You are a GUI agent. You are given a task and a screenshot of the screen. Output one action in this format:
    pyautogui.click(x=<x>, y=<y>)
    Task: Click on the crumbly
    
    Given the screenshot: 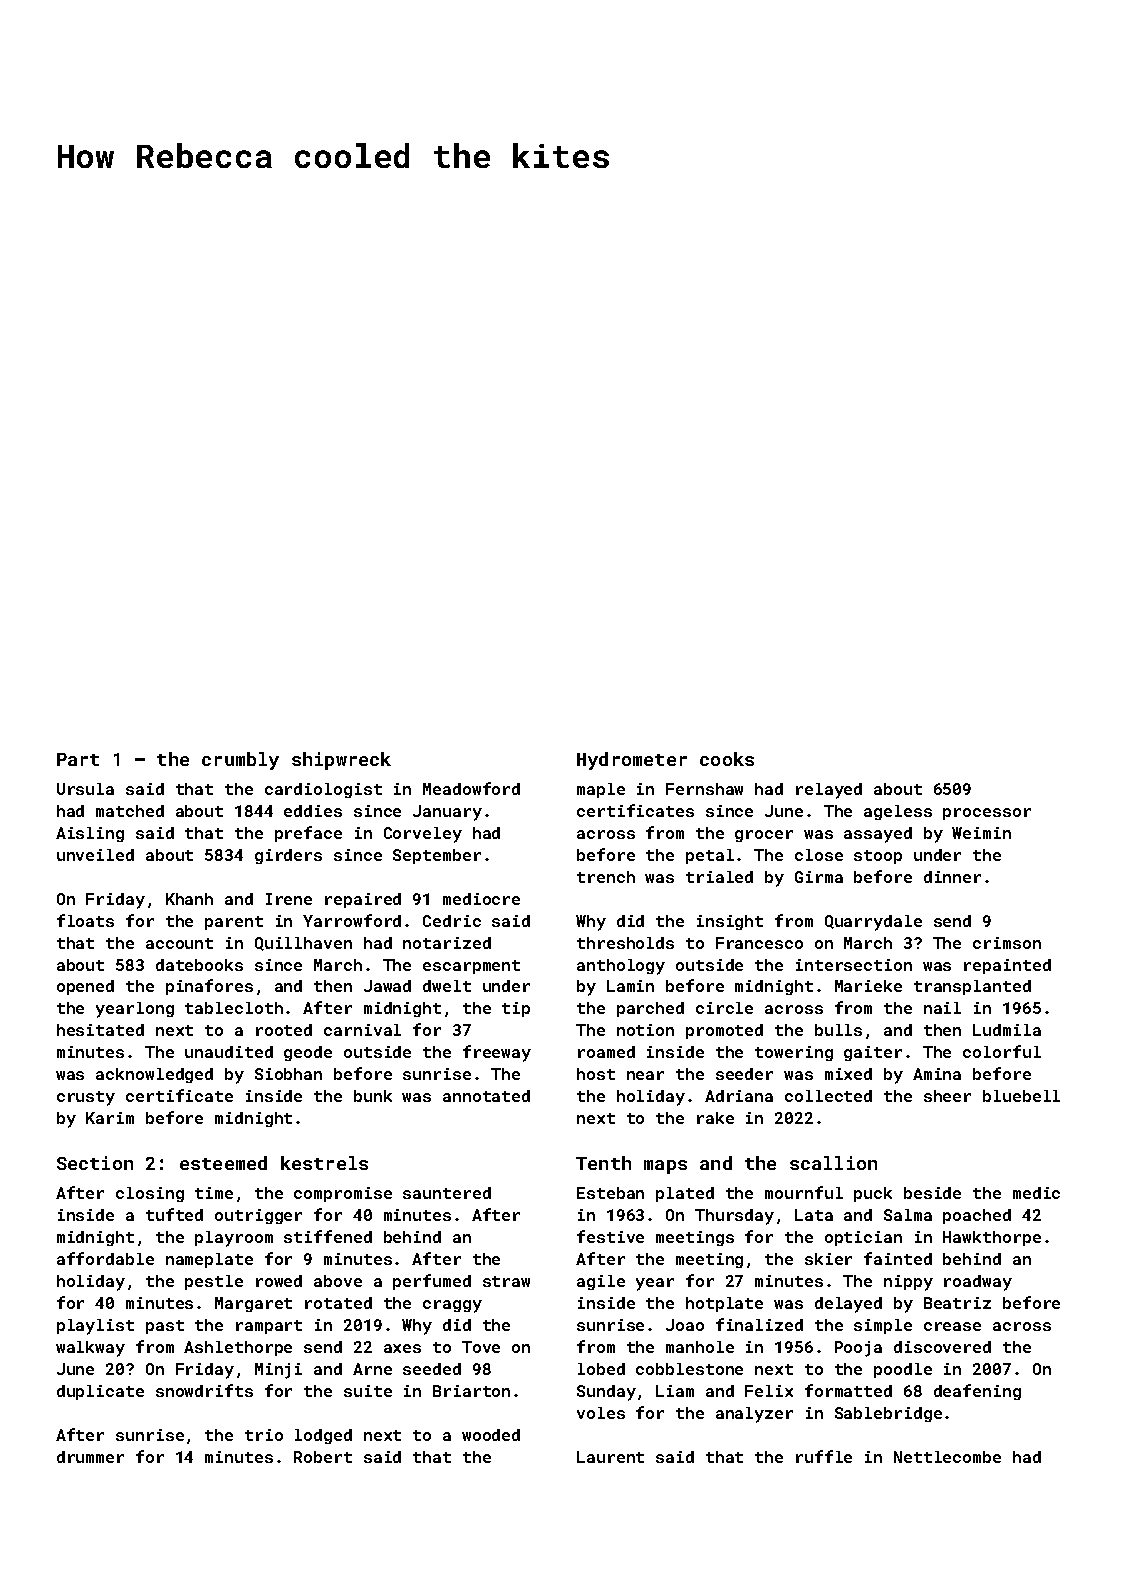 What is the action you would take?
    pyautogui.click(x=240, y=761)
